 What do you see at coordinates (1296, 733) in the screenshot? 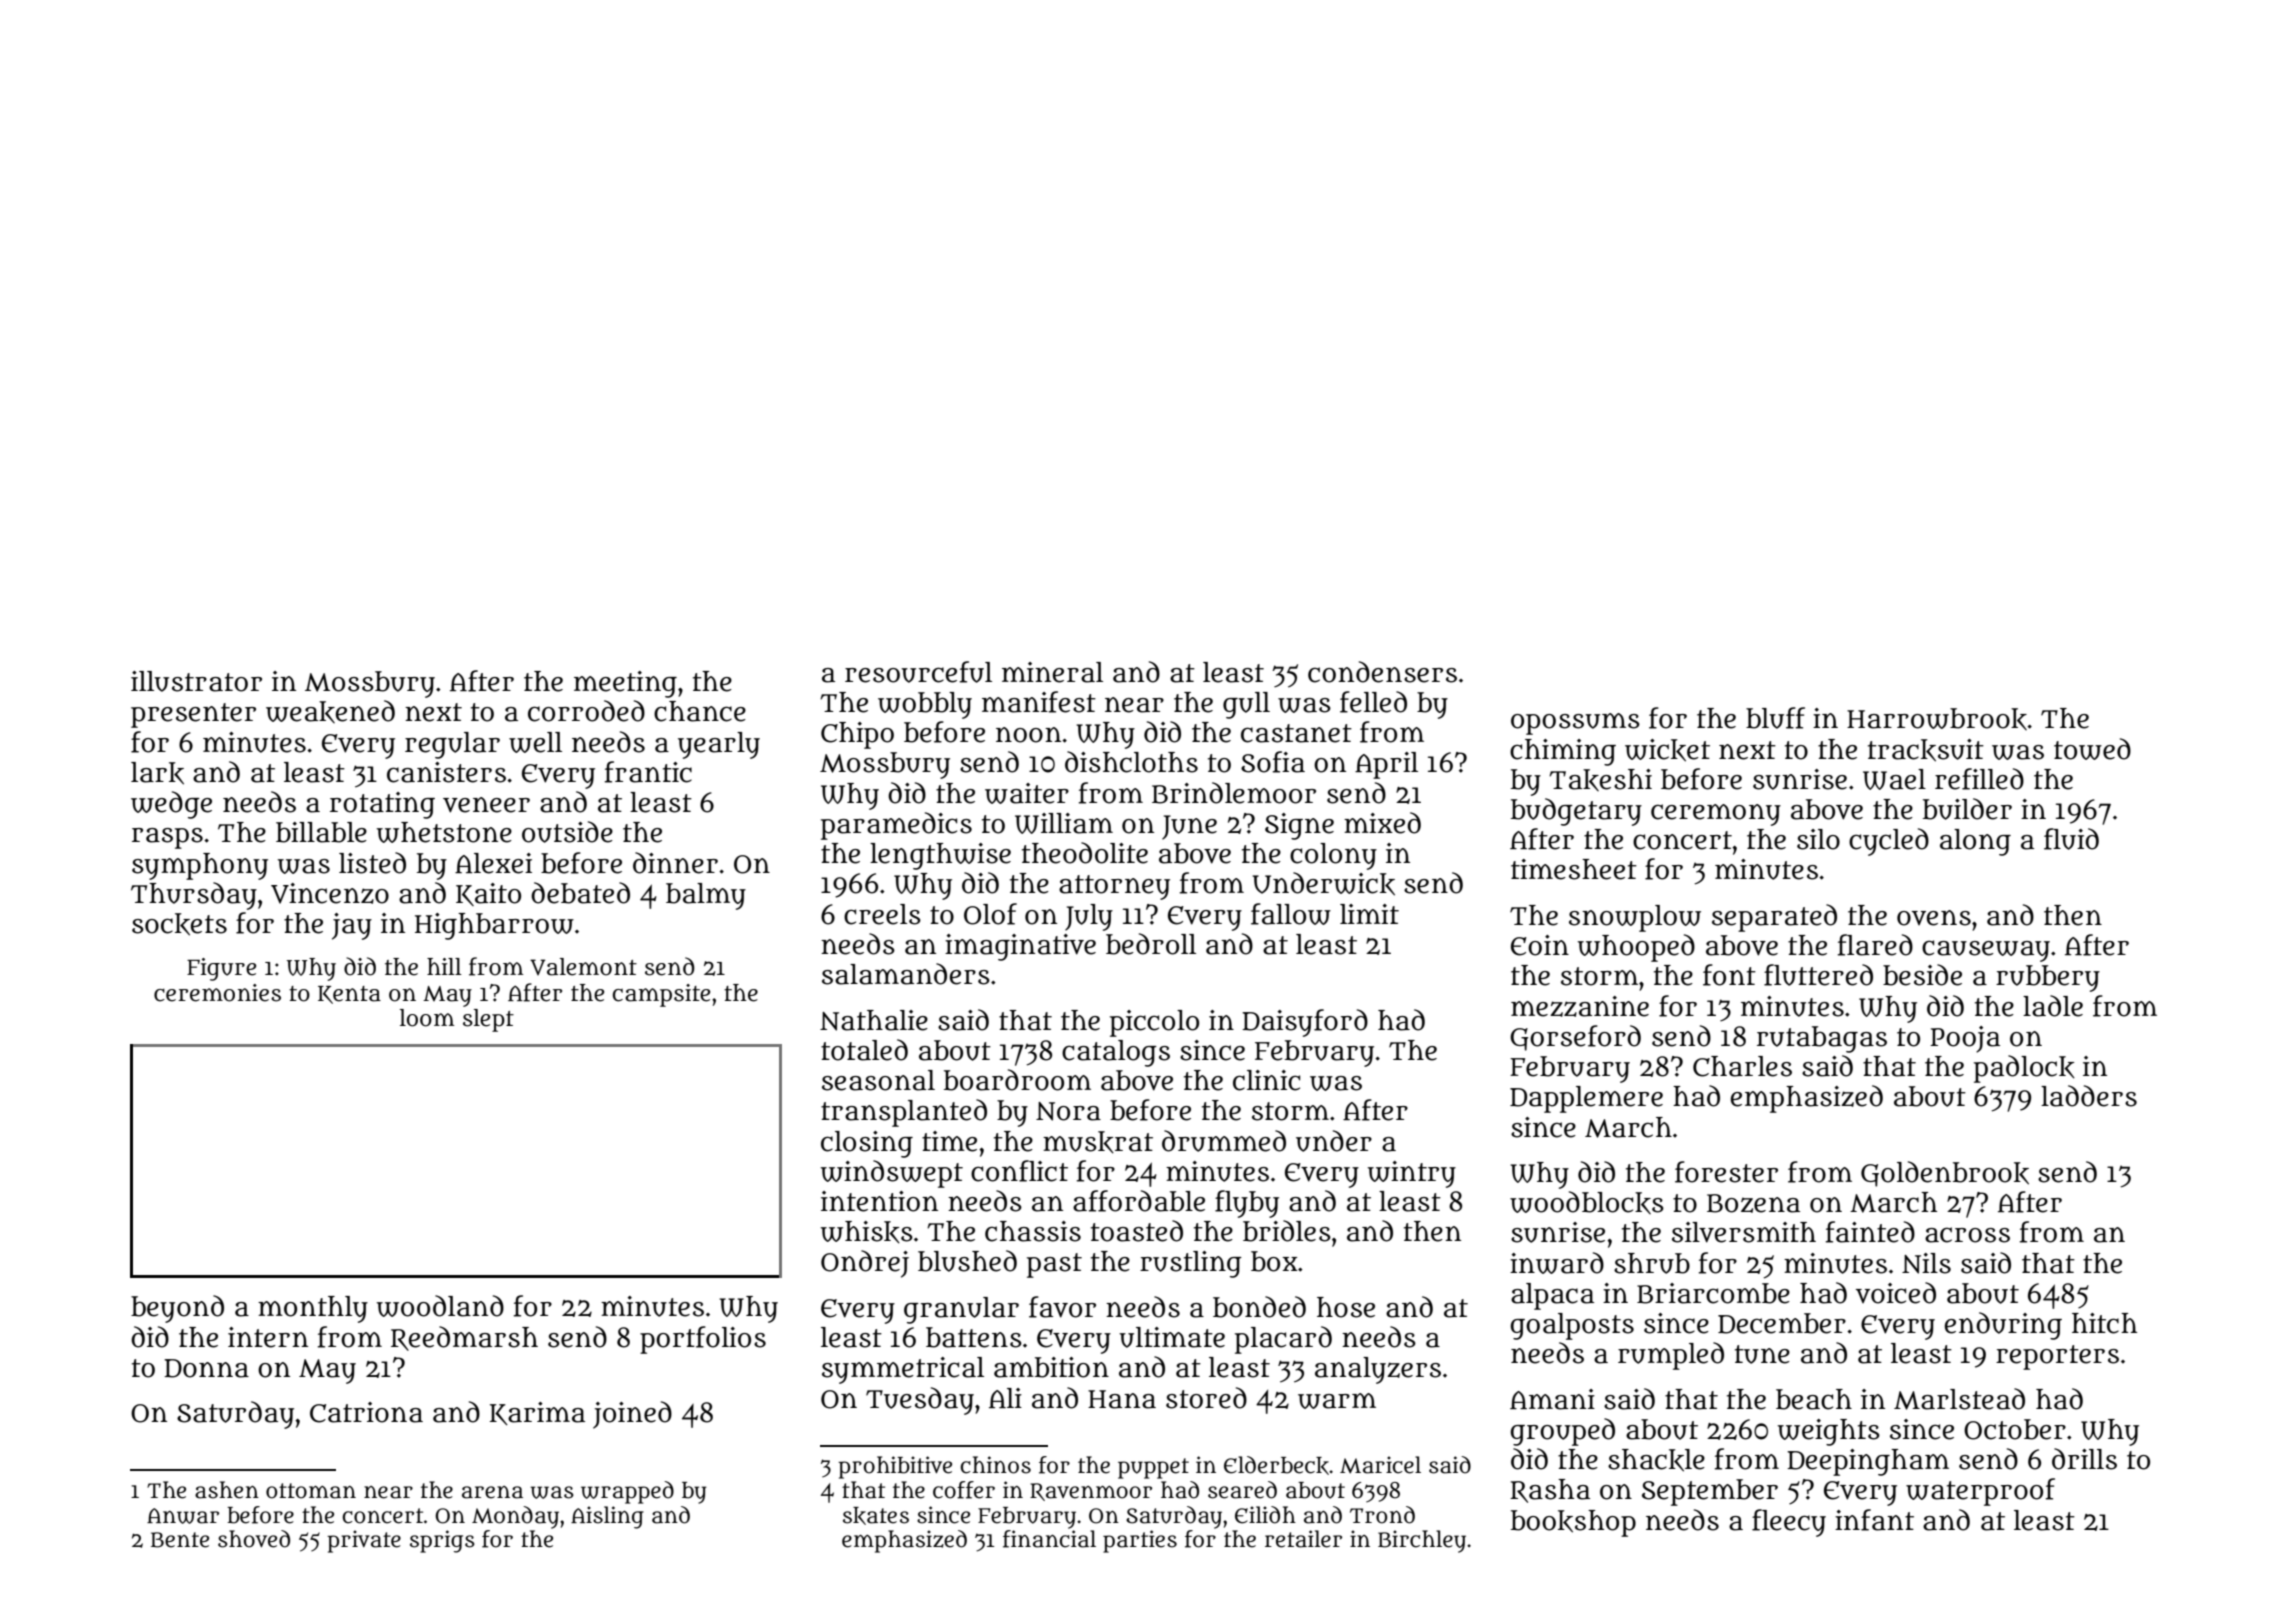
I see `castanet` at bounding box center [1296, 733].
